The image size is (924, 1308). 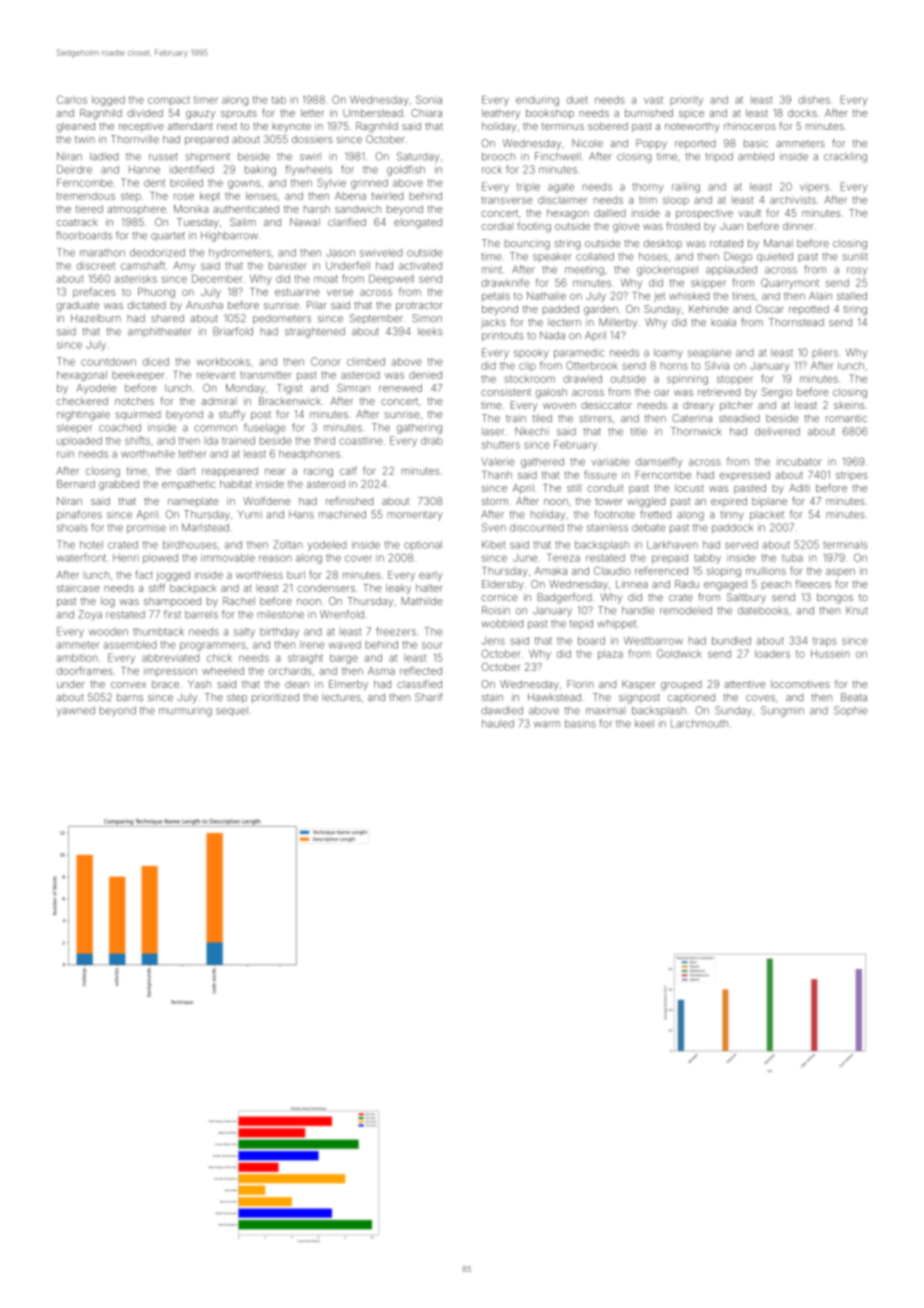 What do you see at coordinates (849, 405) in the screenshot?
I see `skeins` at bounding box center [849, 405].
